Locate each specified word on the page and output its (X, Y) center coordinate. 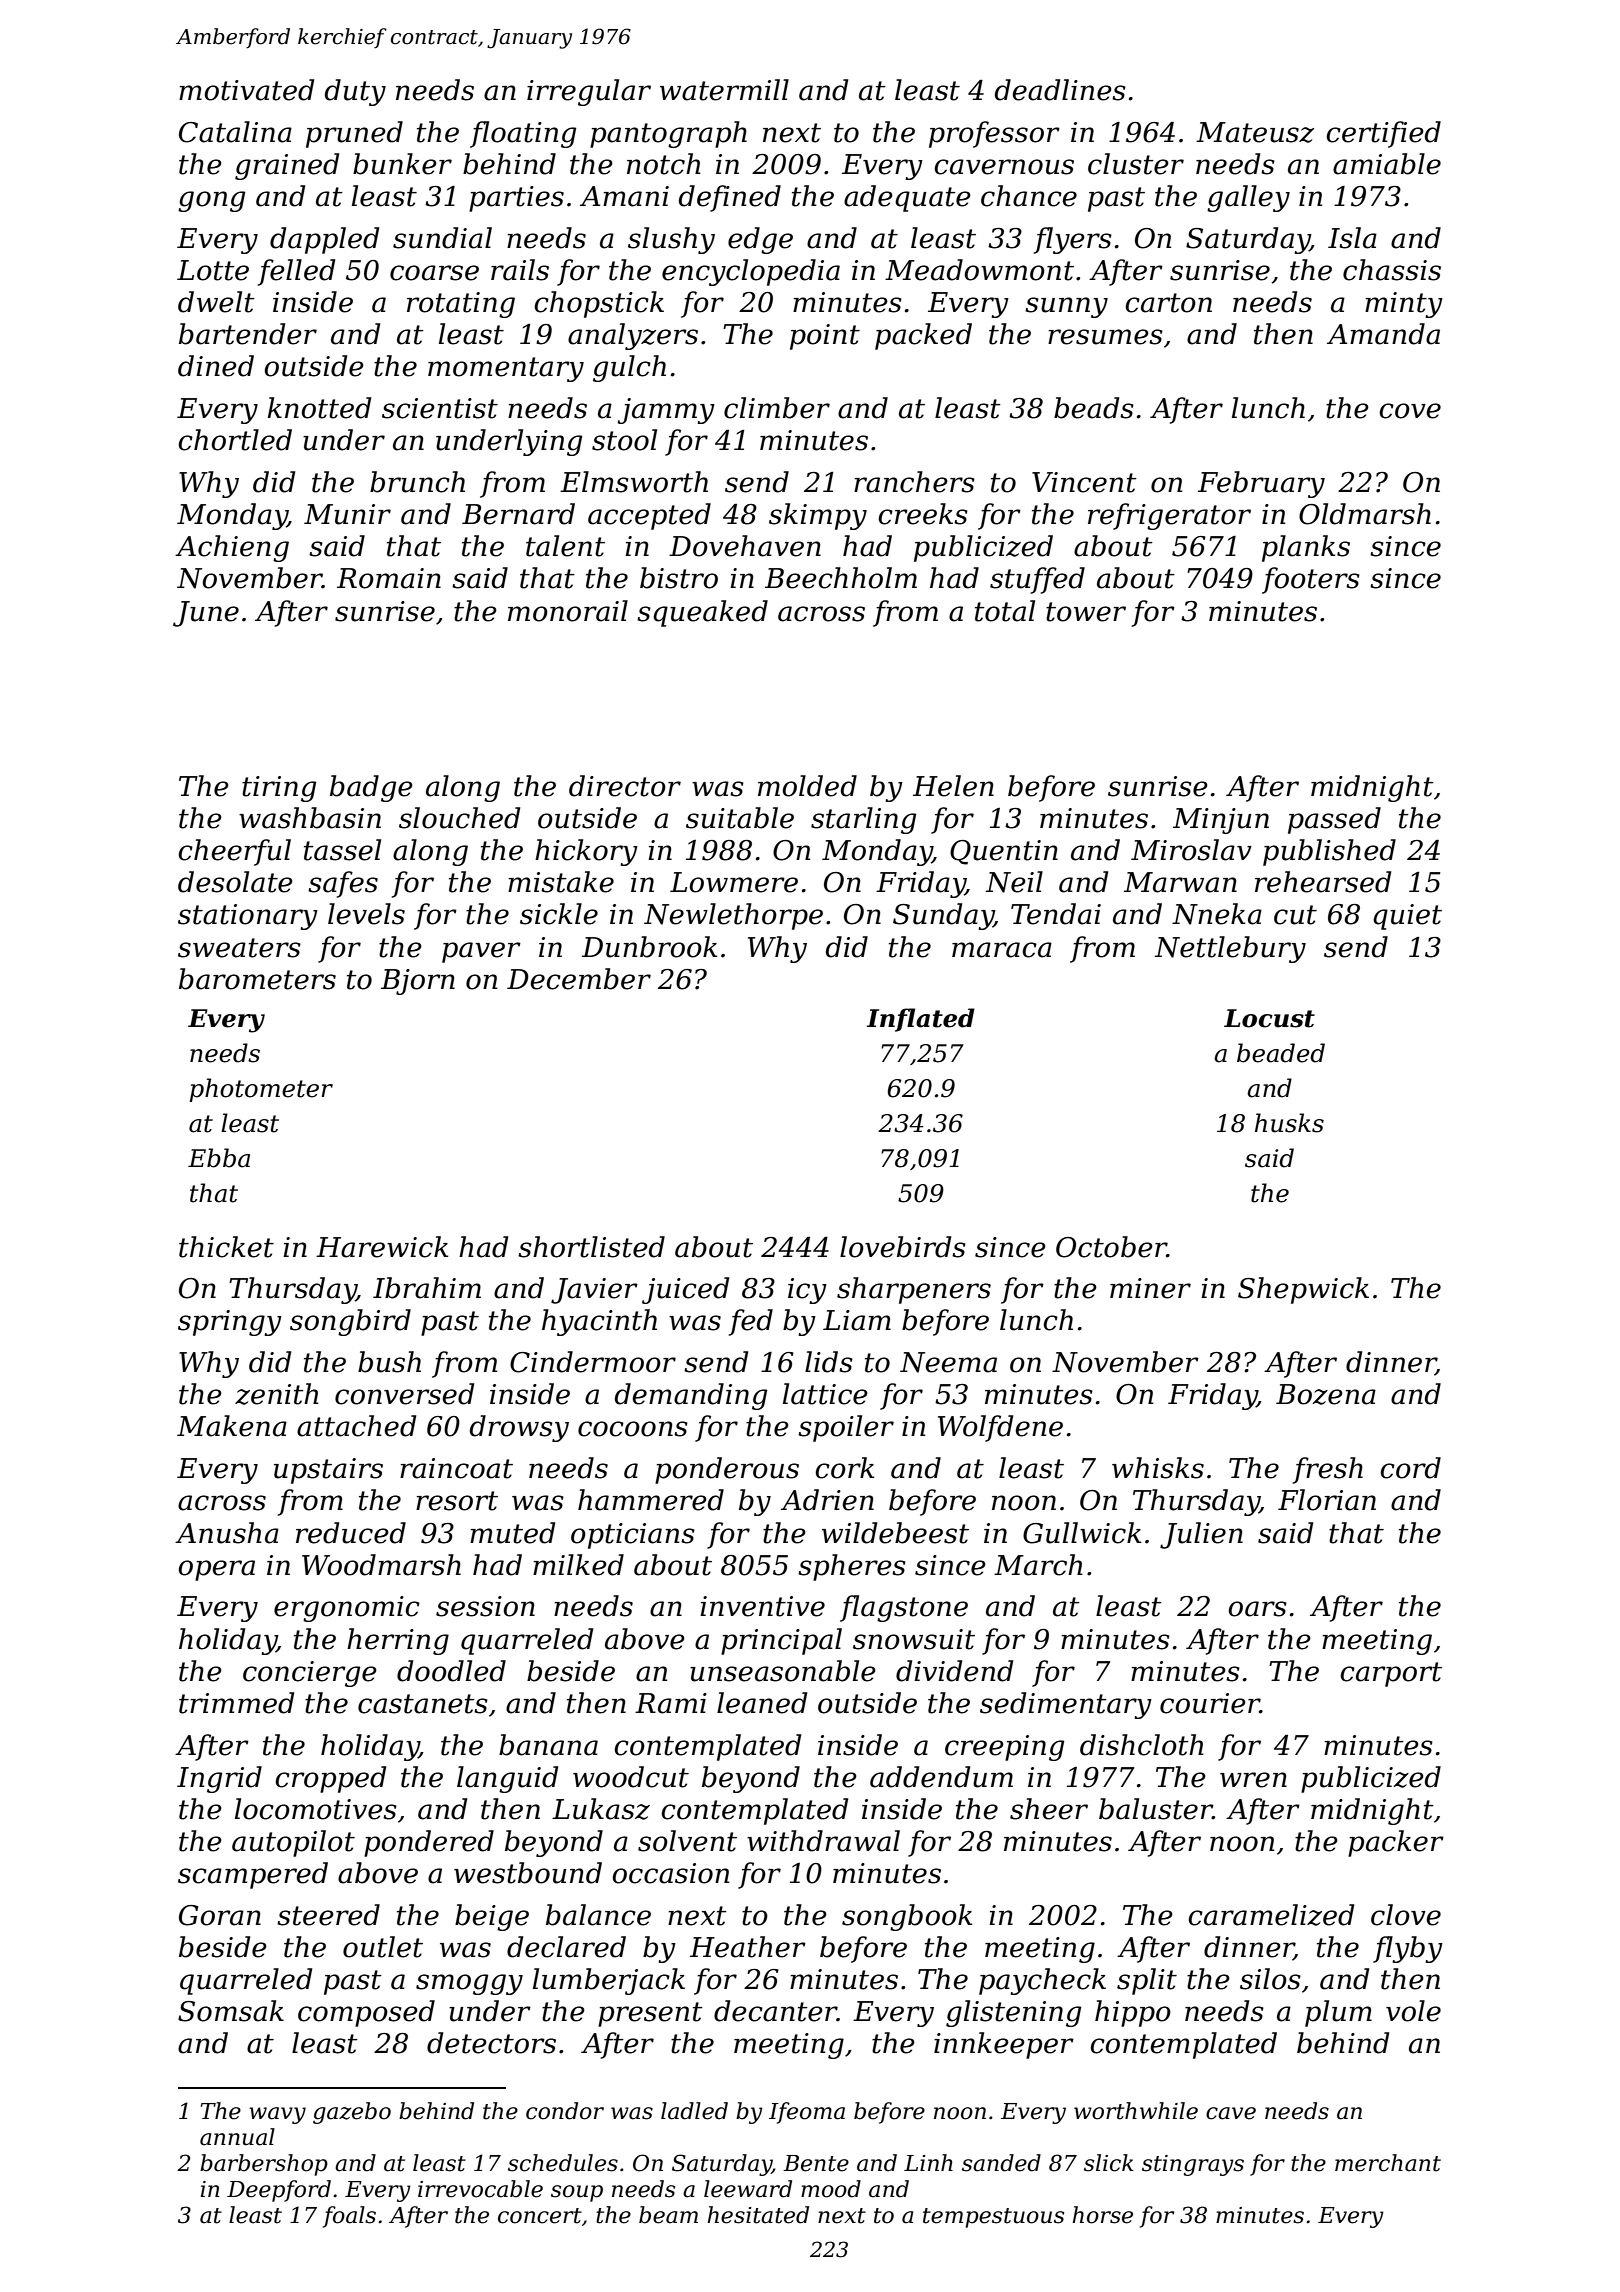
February (1261, 484)
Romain (389, 578)
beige (492, 1917)
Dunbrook (649, 947)
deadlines (1060, 90)
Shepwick (1303, 1290)
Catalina (235, 132)
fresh (1328, 1470)
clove (1406, 1915)
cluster (1136, 164)
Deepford (279, 2191)
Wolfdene (1000, 1428)
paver (481, 952)
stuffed (1037, 580)
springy (230, 1323)
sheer (1049, 1809)
